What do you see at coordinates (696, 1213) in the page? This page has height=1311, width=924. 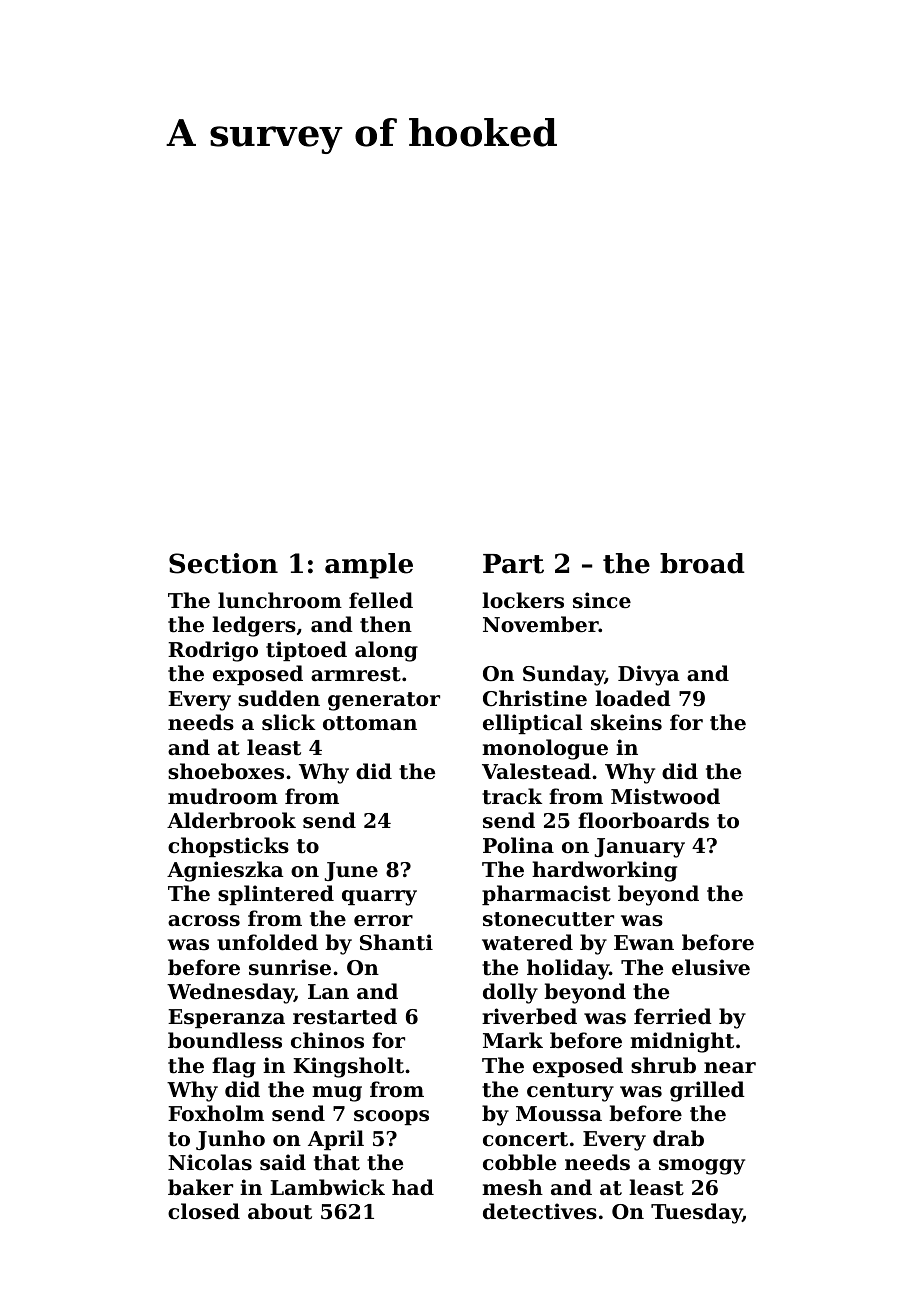 I see `Tuesday` at bounding box center [696, 1213].
